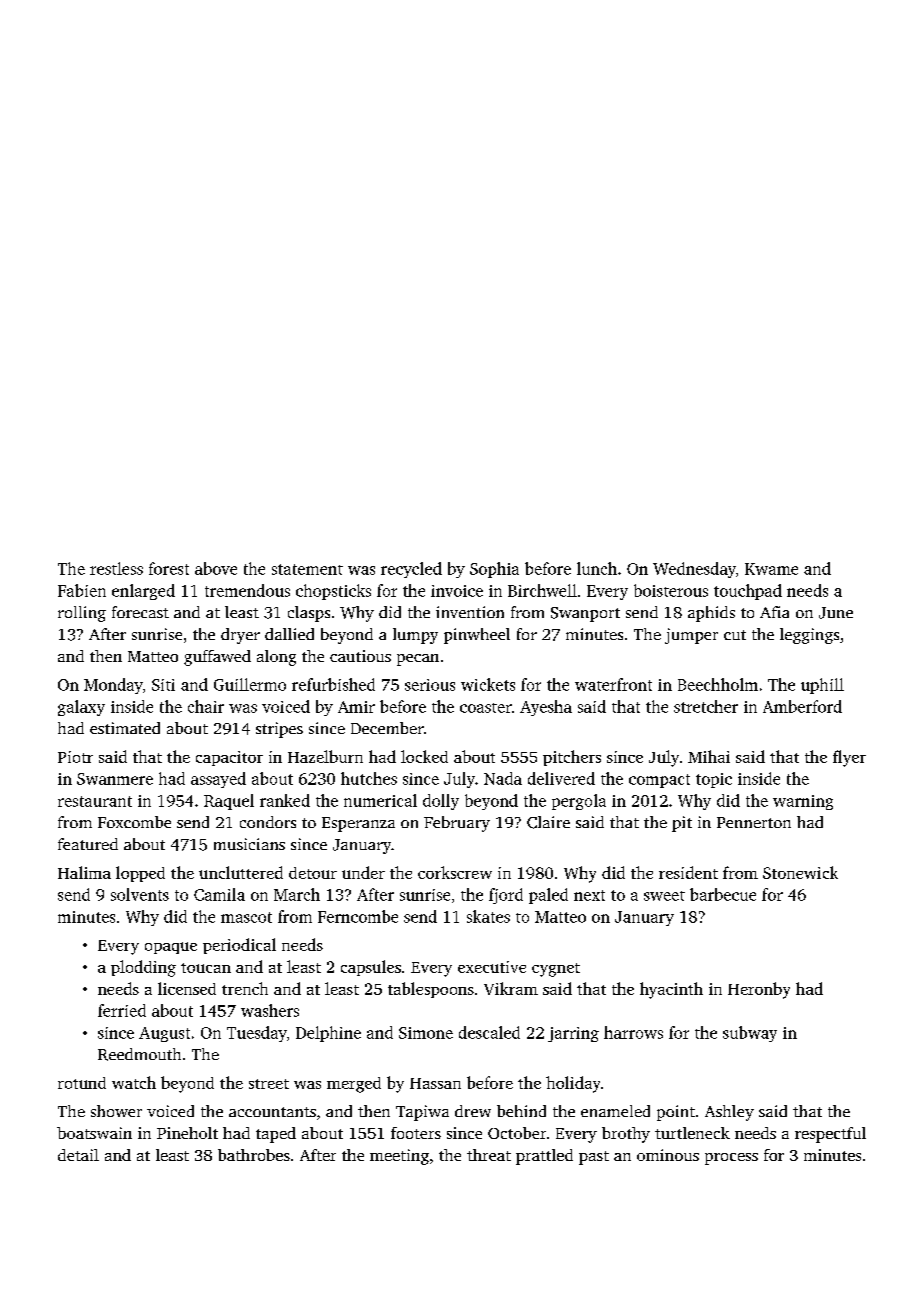 This screenshot has width=924, height=1308. I want to click on corkscrew, so click(455, 872).
